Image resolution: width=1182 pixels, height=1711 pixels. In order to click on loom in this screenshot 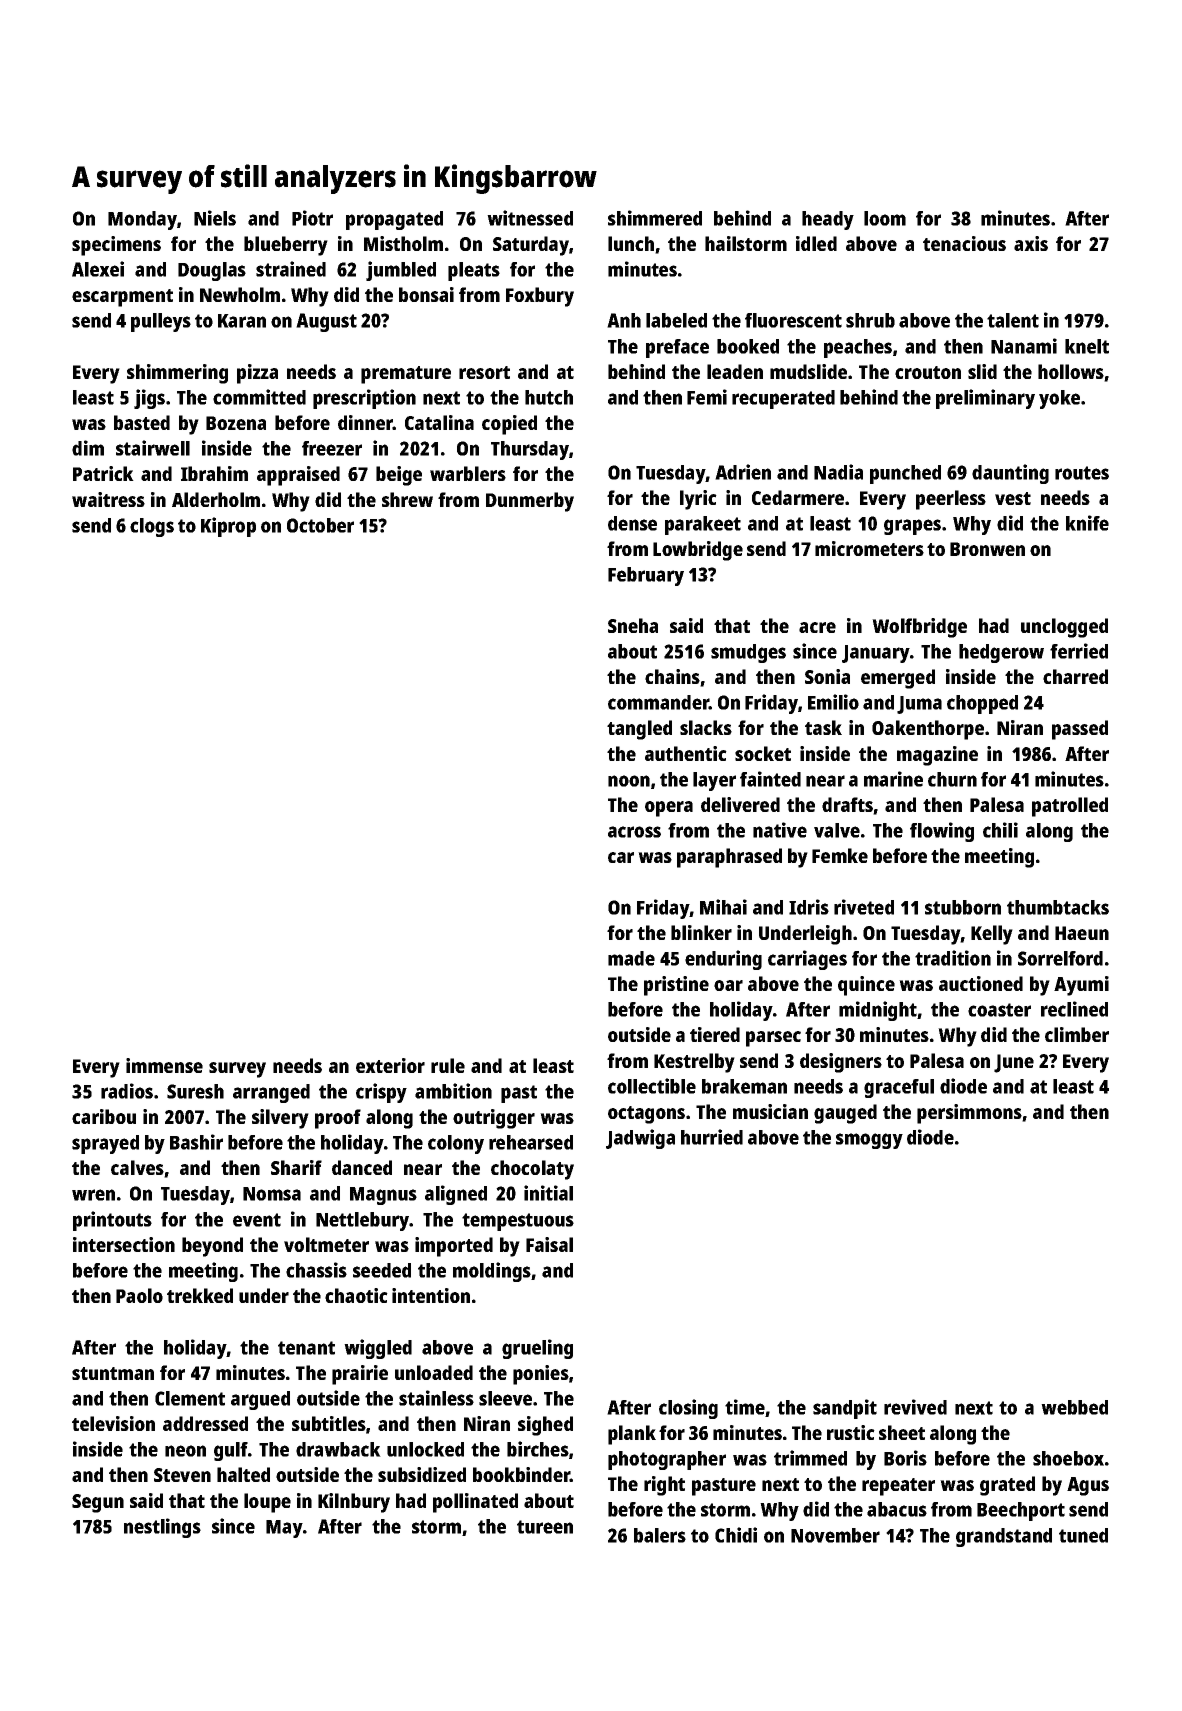, I will do `click(885, 218)`.
